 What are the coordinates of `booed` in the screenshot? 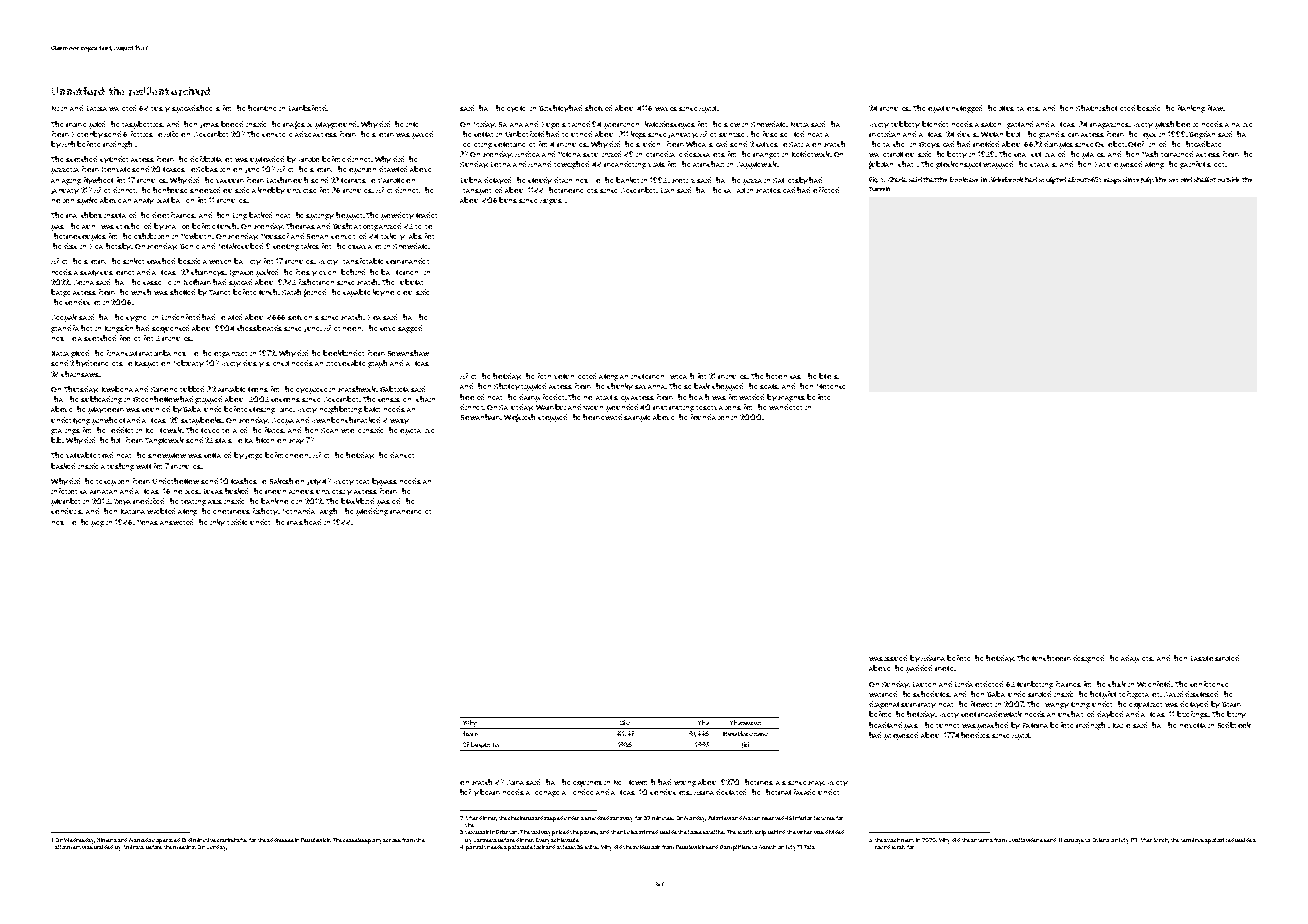 It's located at (232, 124).
